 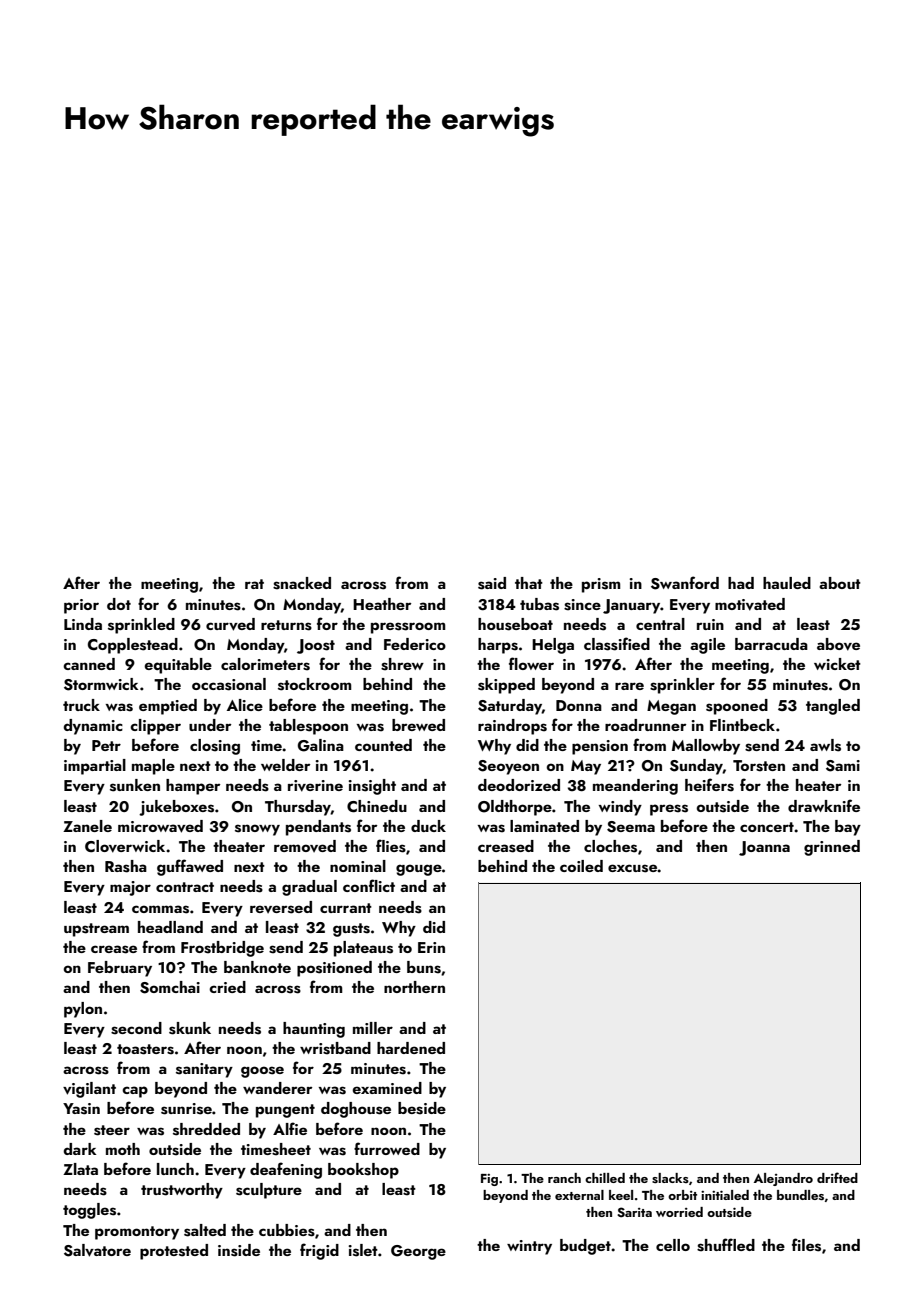 I want to click on ruin, so click(x=710, y=624).
